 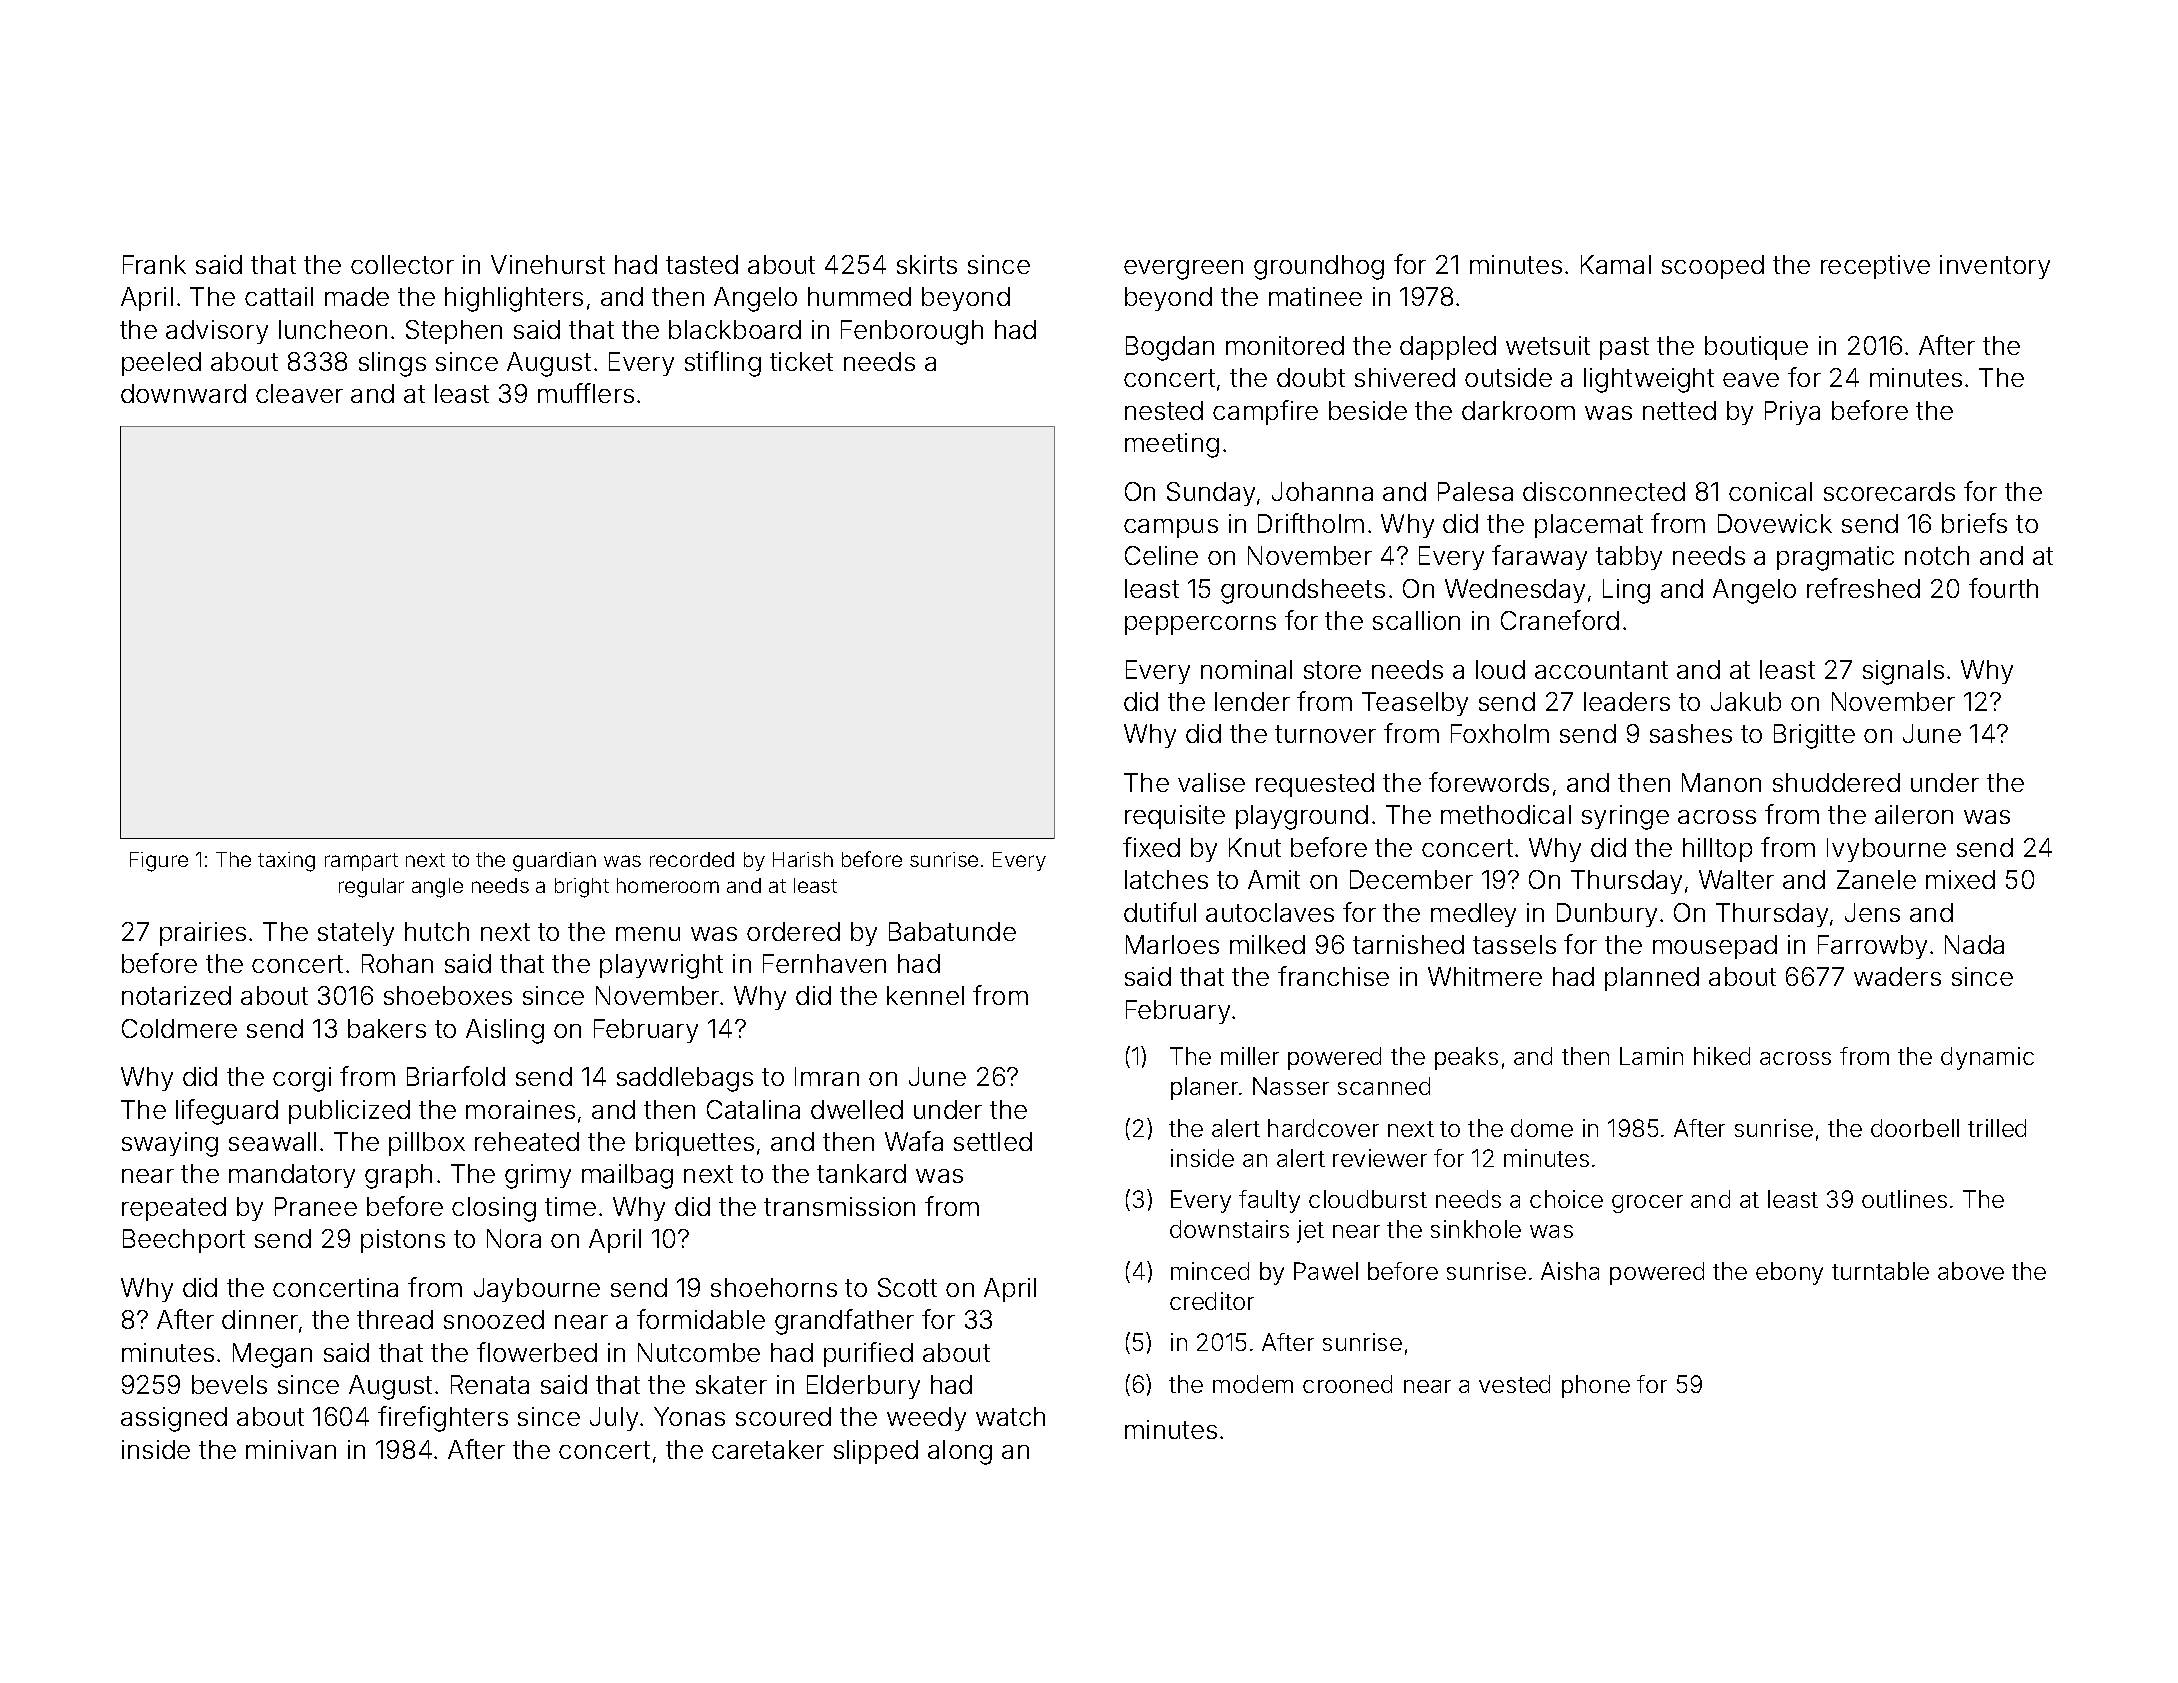 I want to click on scorecards, so click(x=1889, y=491).
